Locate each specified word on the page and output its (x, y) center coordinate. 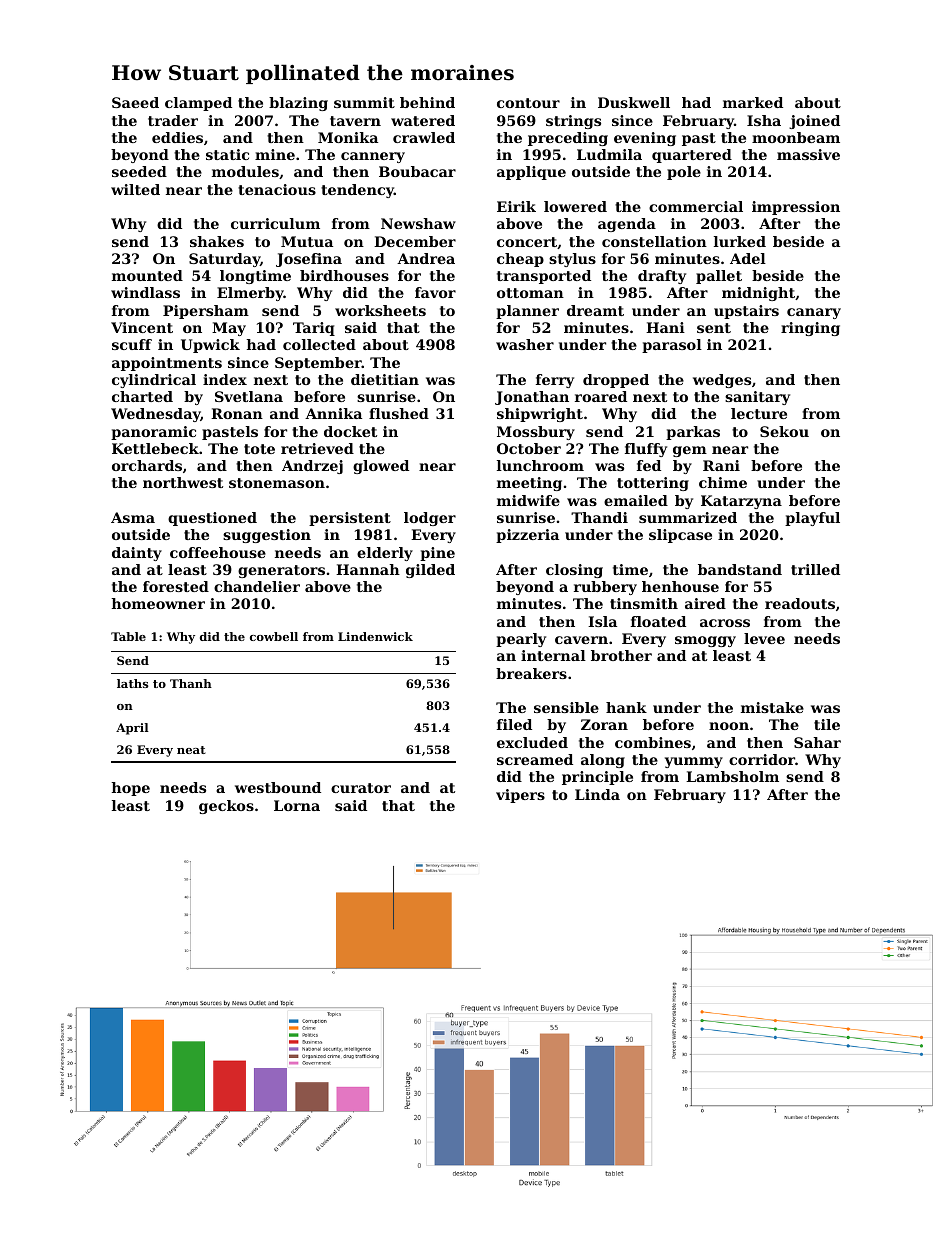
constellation (654, 241)
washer (525, 344)
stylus (572, 260)
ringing (810, 329)
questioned (212, 519)
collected (319, 344)
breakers (531, 673)
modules (245, 171)
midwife (528, 500)
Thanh (191, 683)
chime (723, 482)
